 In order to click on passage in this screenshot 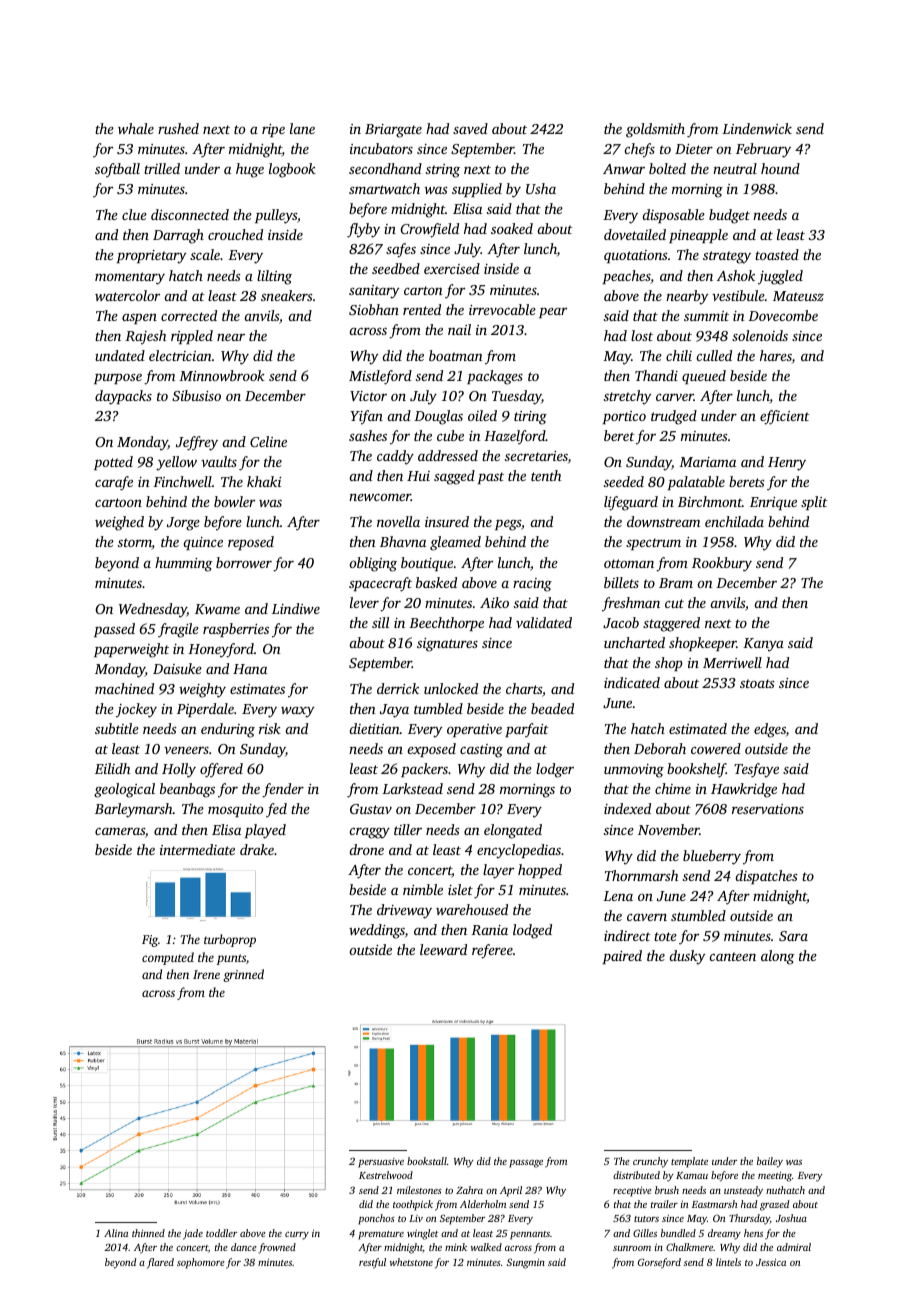, I will do `click(526, 1164)`.
